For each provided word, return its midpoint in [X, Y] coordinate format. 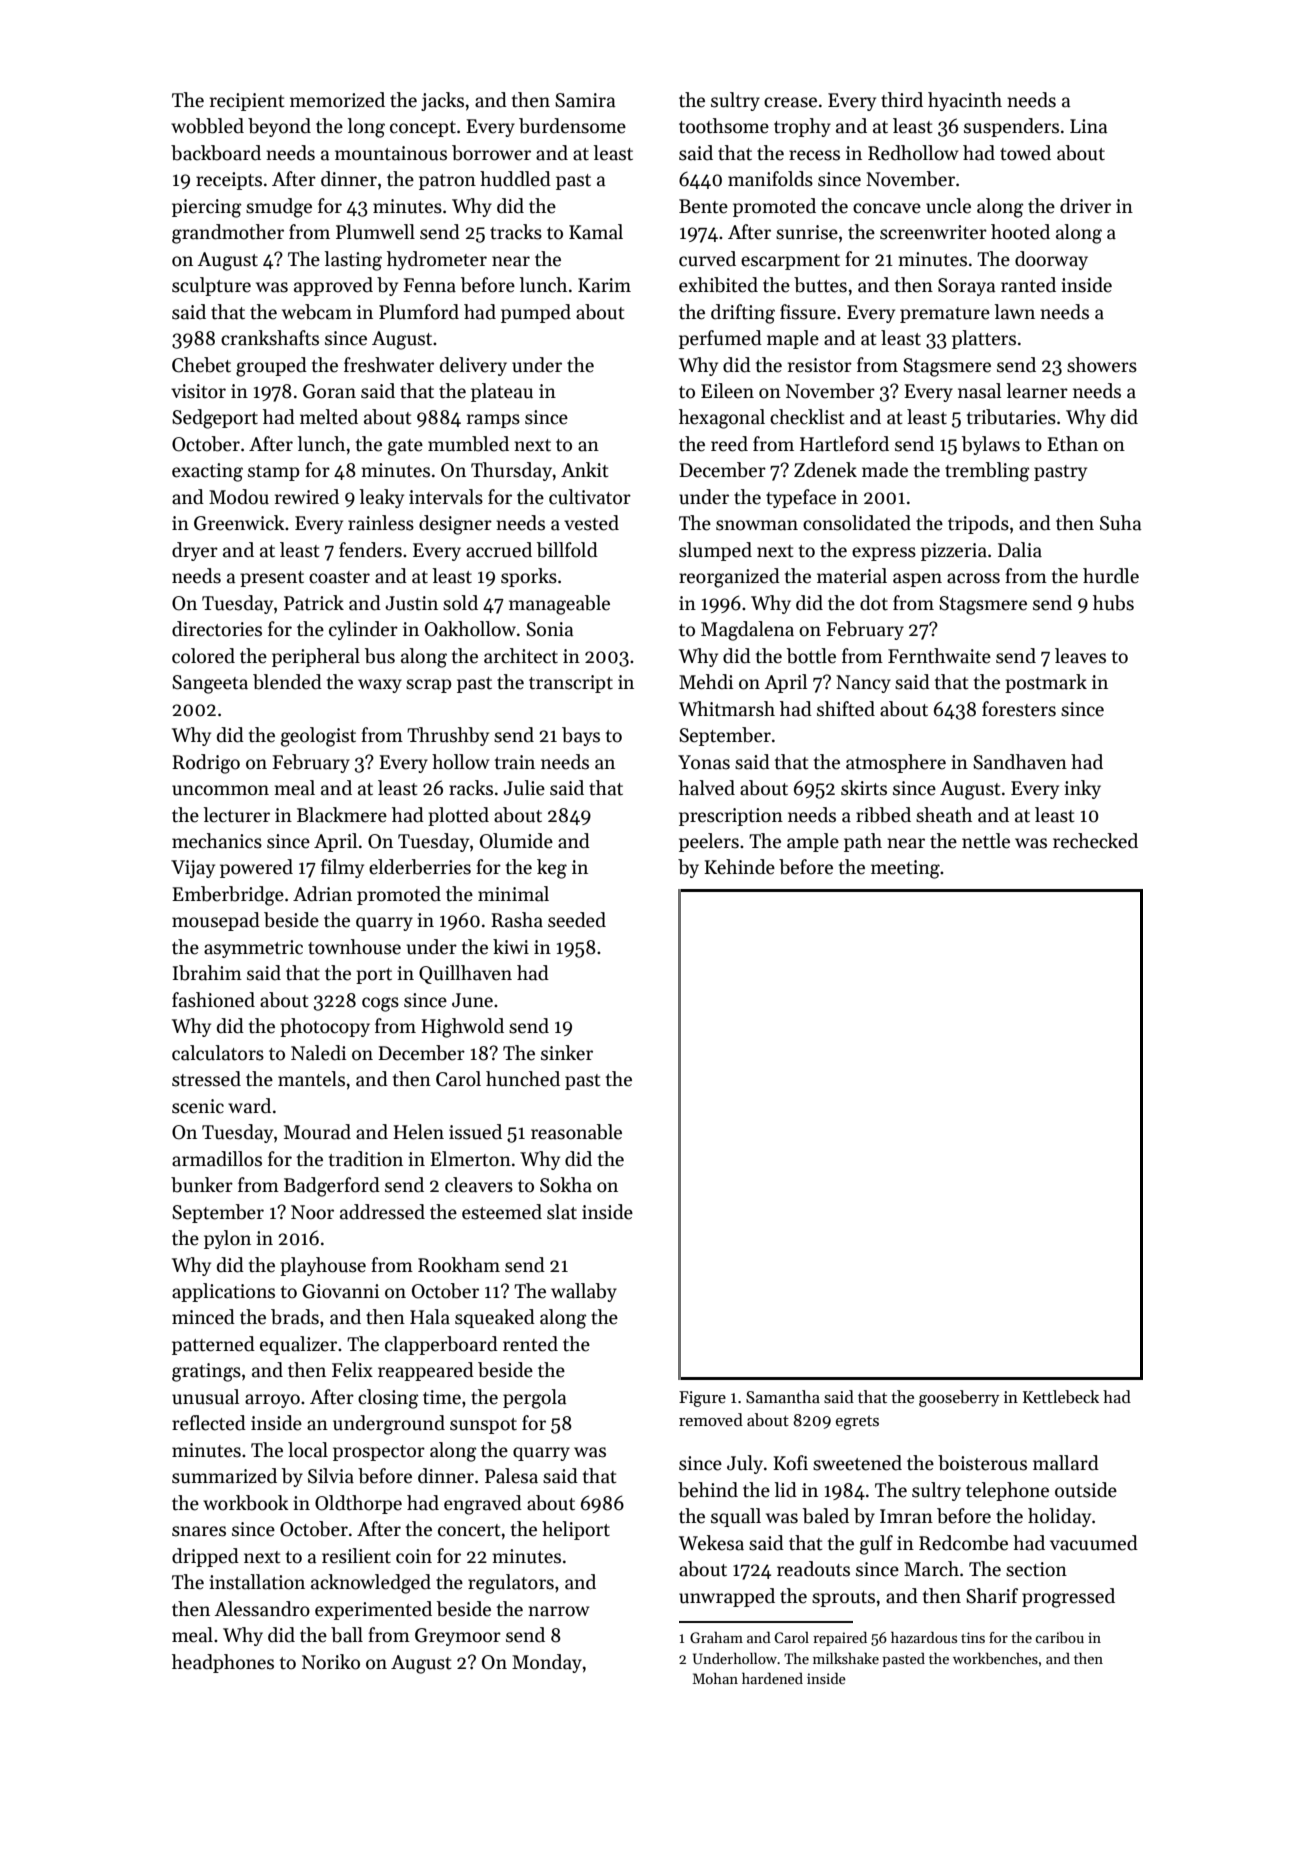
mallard [1066, 1463]
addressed [382, 1212]
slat [562, 1212]
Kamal [596, 232]
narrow [559, 1611]
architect [521, 656]
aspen [917, 580]
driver [1085, 206]
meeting [905, 869]
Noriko [331, 1662]
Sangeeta [210, 684]
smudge [279, 208]
